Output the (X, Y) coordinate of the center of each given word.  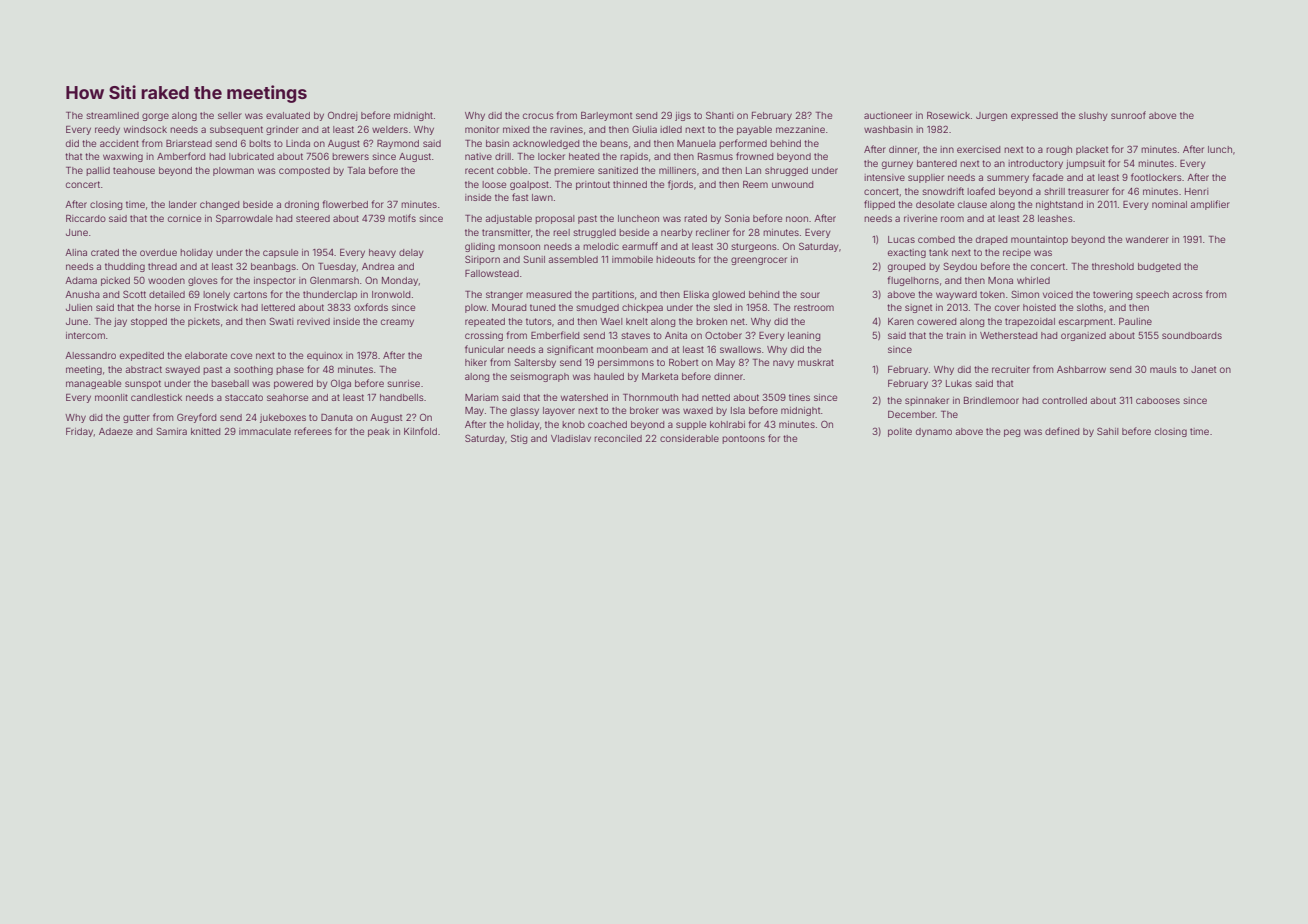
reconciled (618, 438)
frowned (754, 156)
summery (1008, 179)
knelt (637, 321)
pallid (98, 171)
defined (1062, 431)
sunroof (1128, 115)
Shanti (719, 115)
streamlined (113, 115)
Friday (79, 432)
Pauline (1135, 321)
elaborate (206, 355)
